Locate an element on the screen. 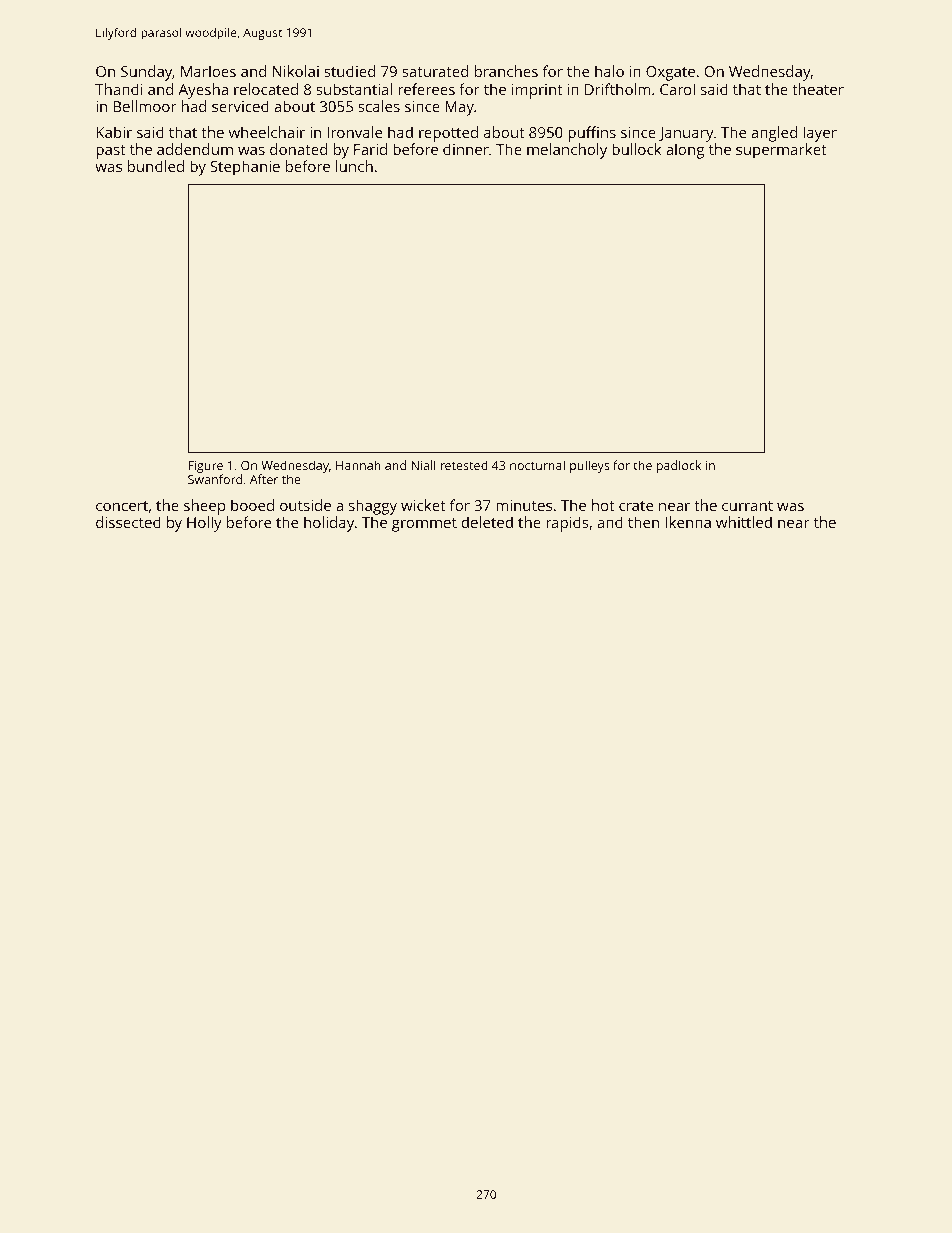 The height and width of the screenshot is (1233, 952). Swanford is located at coordinates (215, 479).
